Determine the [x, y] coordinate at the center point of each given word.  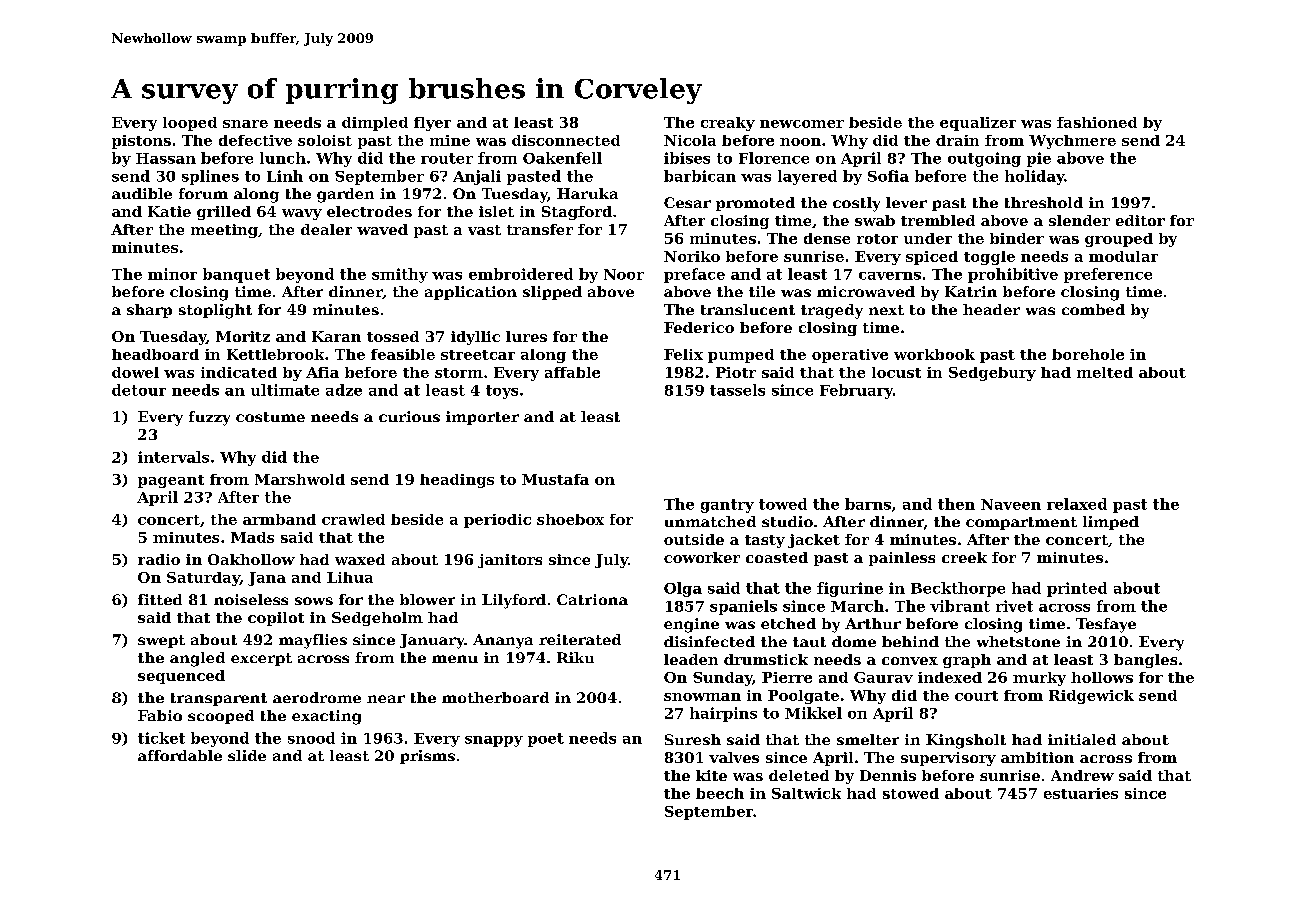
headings [457, 481]
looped [190, 124]
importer [482, 418]
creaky [728, 124]
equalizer [978, 124]
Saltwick [806, 793]
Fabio [160, 715]
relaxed [1077, 504]
